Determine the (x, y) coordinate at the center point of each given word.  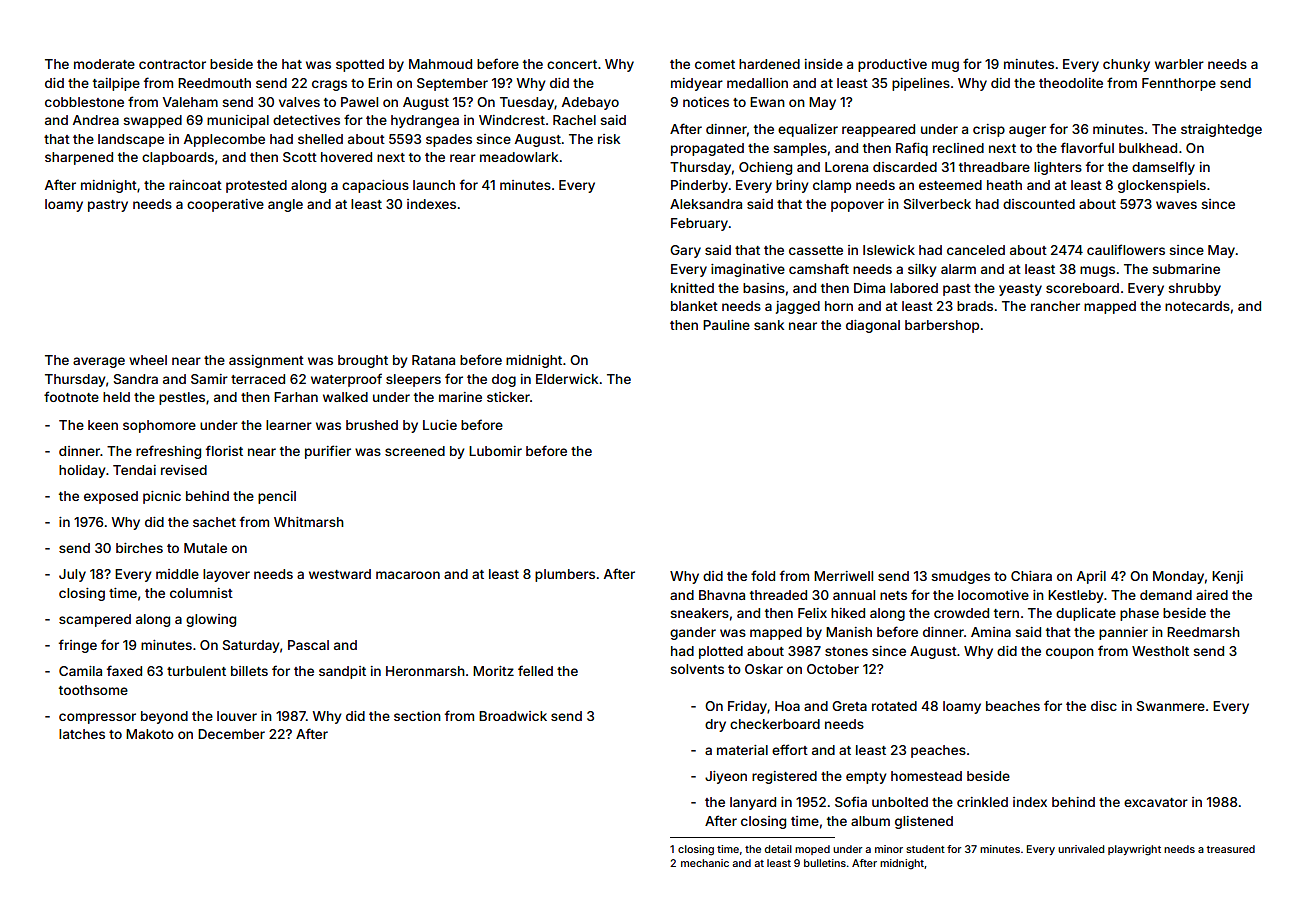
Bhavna (722, 595)
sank (769, 325)
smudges (960, 577)
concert (572, 64)
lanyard (753, 803)
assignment (266, 361)
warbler (1179, 64)
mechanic (705, 863)
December (231, 734)
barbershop (942, 326)
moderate (104, 64)
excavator (1156, 802)
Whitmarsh (309, 522)
